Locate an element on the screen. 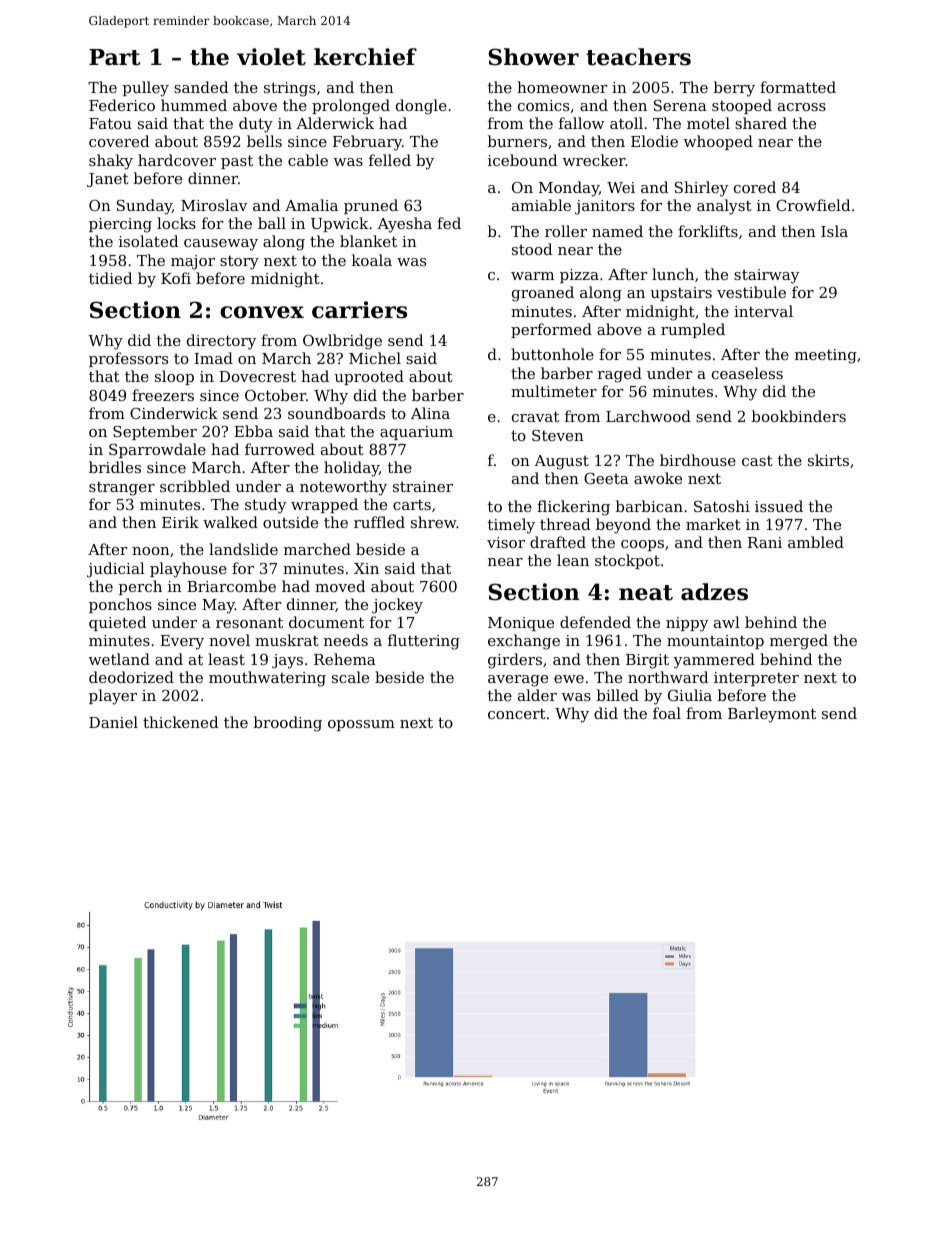 The image size is (952, 1233). cored is located at coordinates (755, 187).
